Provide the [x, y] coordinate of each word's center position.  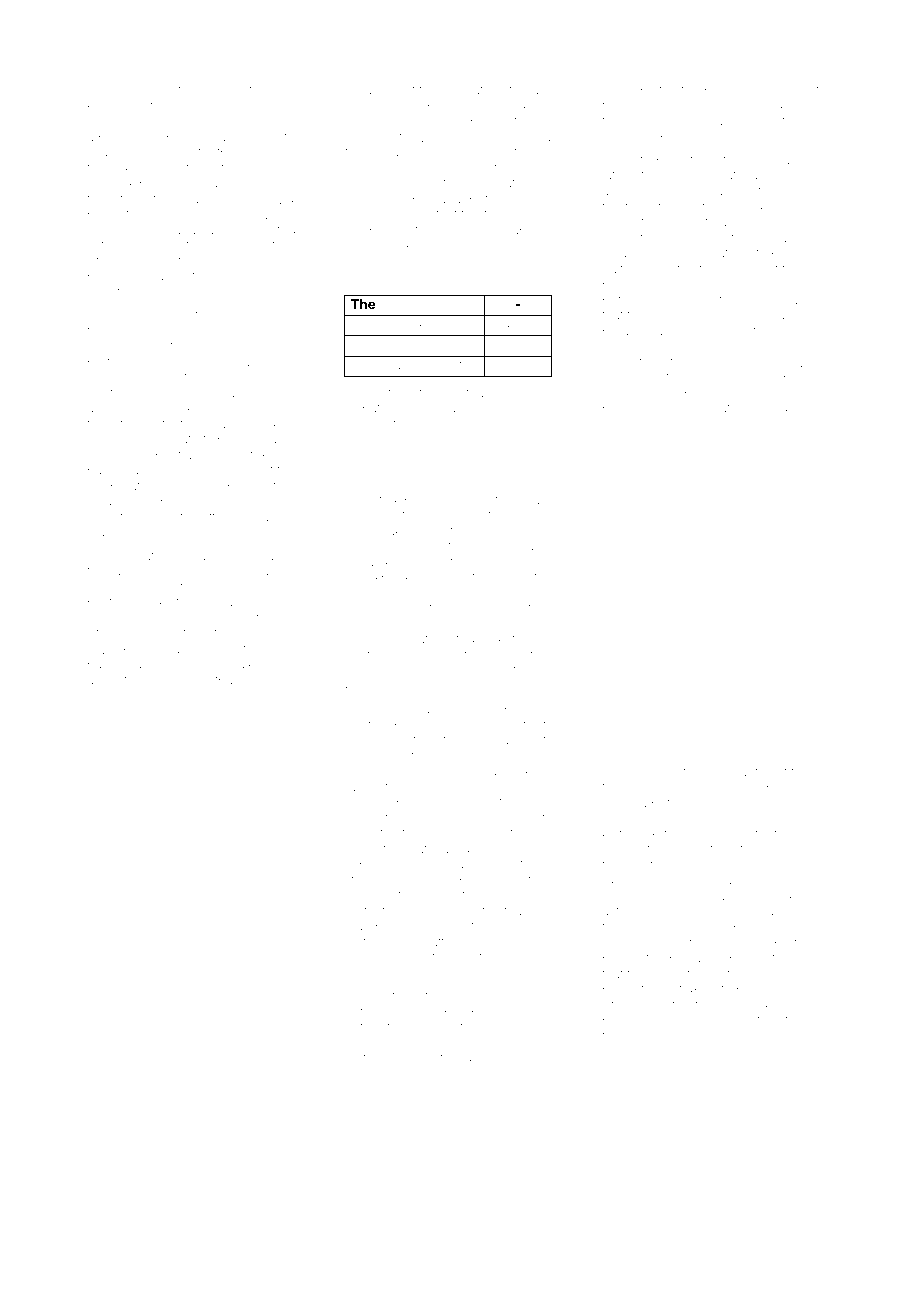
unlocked [517, 106]
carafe [720, 408]
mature [366, 1058]
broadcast [244, 470]
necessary [382, 367]
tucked [781, 106]
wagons [122, 108]
